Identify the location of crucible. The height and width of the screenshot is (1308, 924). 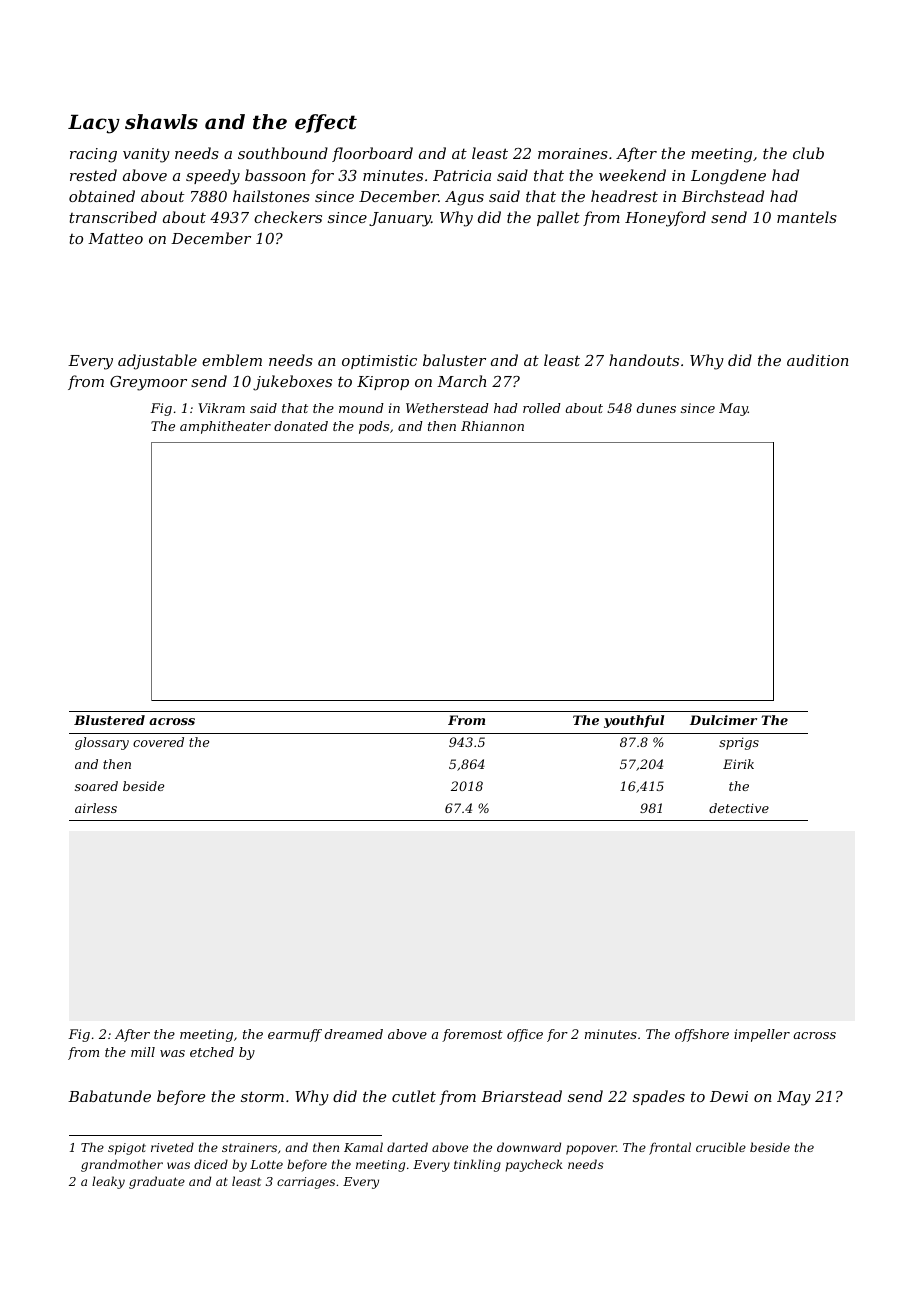
(721, 1147).
